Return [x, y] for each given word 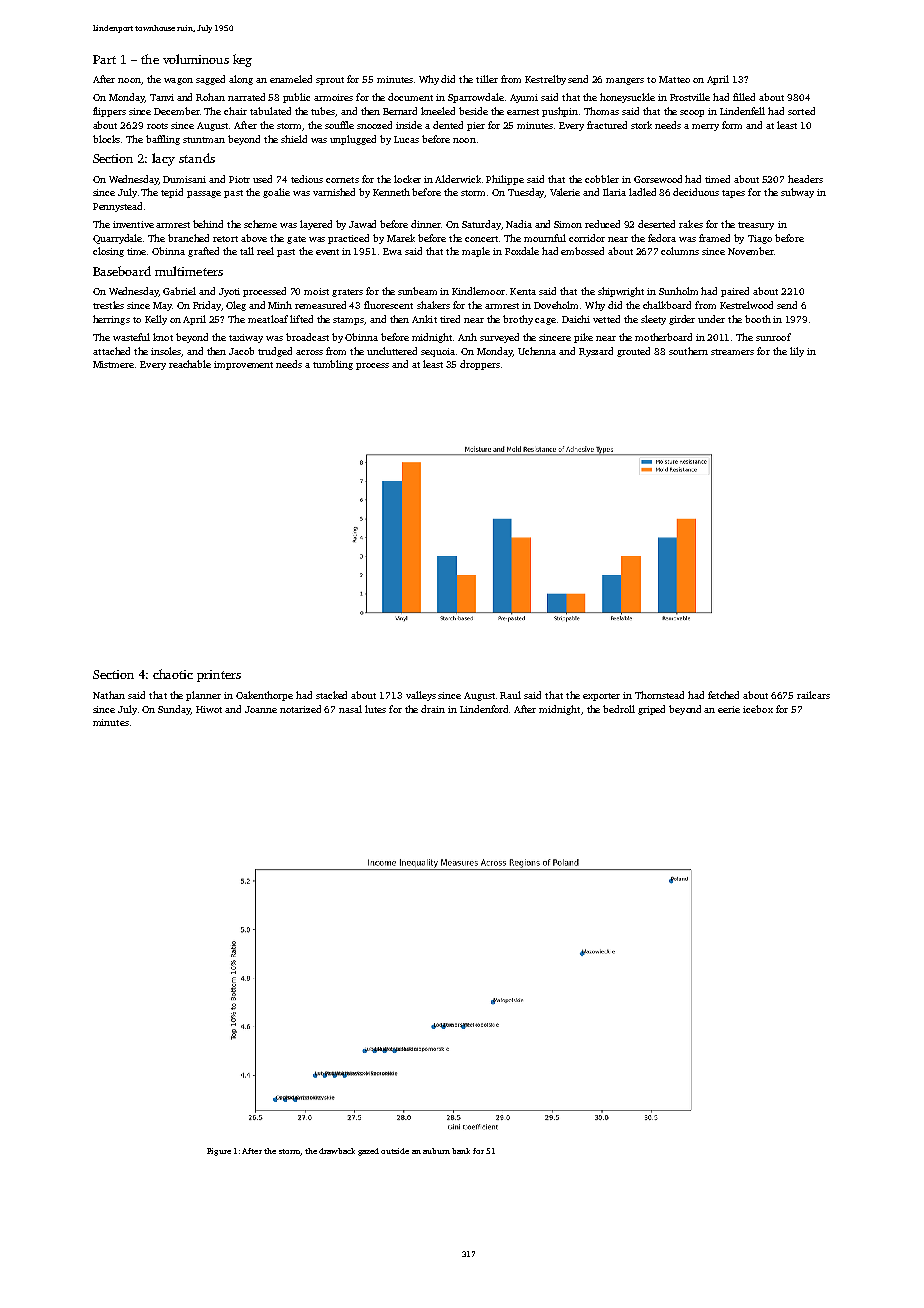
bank [461, 1151]
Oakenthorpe [264, 696]
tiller [487, 79]
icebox [758, 709]
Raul [510, 695]
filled [744, 97]
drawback [337, 1151]
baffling [163, 140]
